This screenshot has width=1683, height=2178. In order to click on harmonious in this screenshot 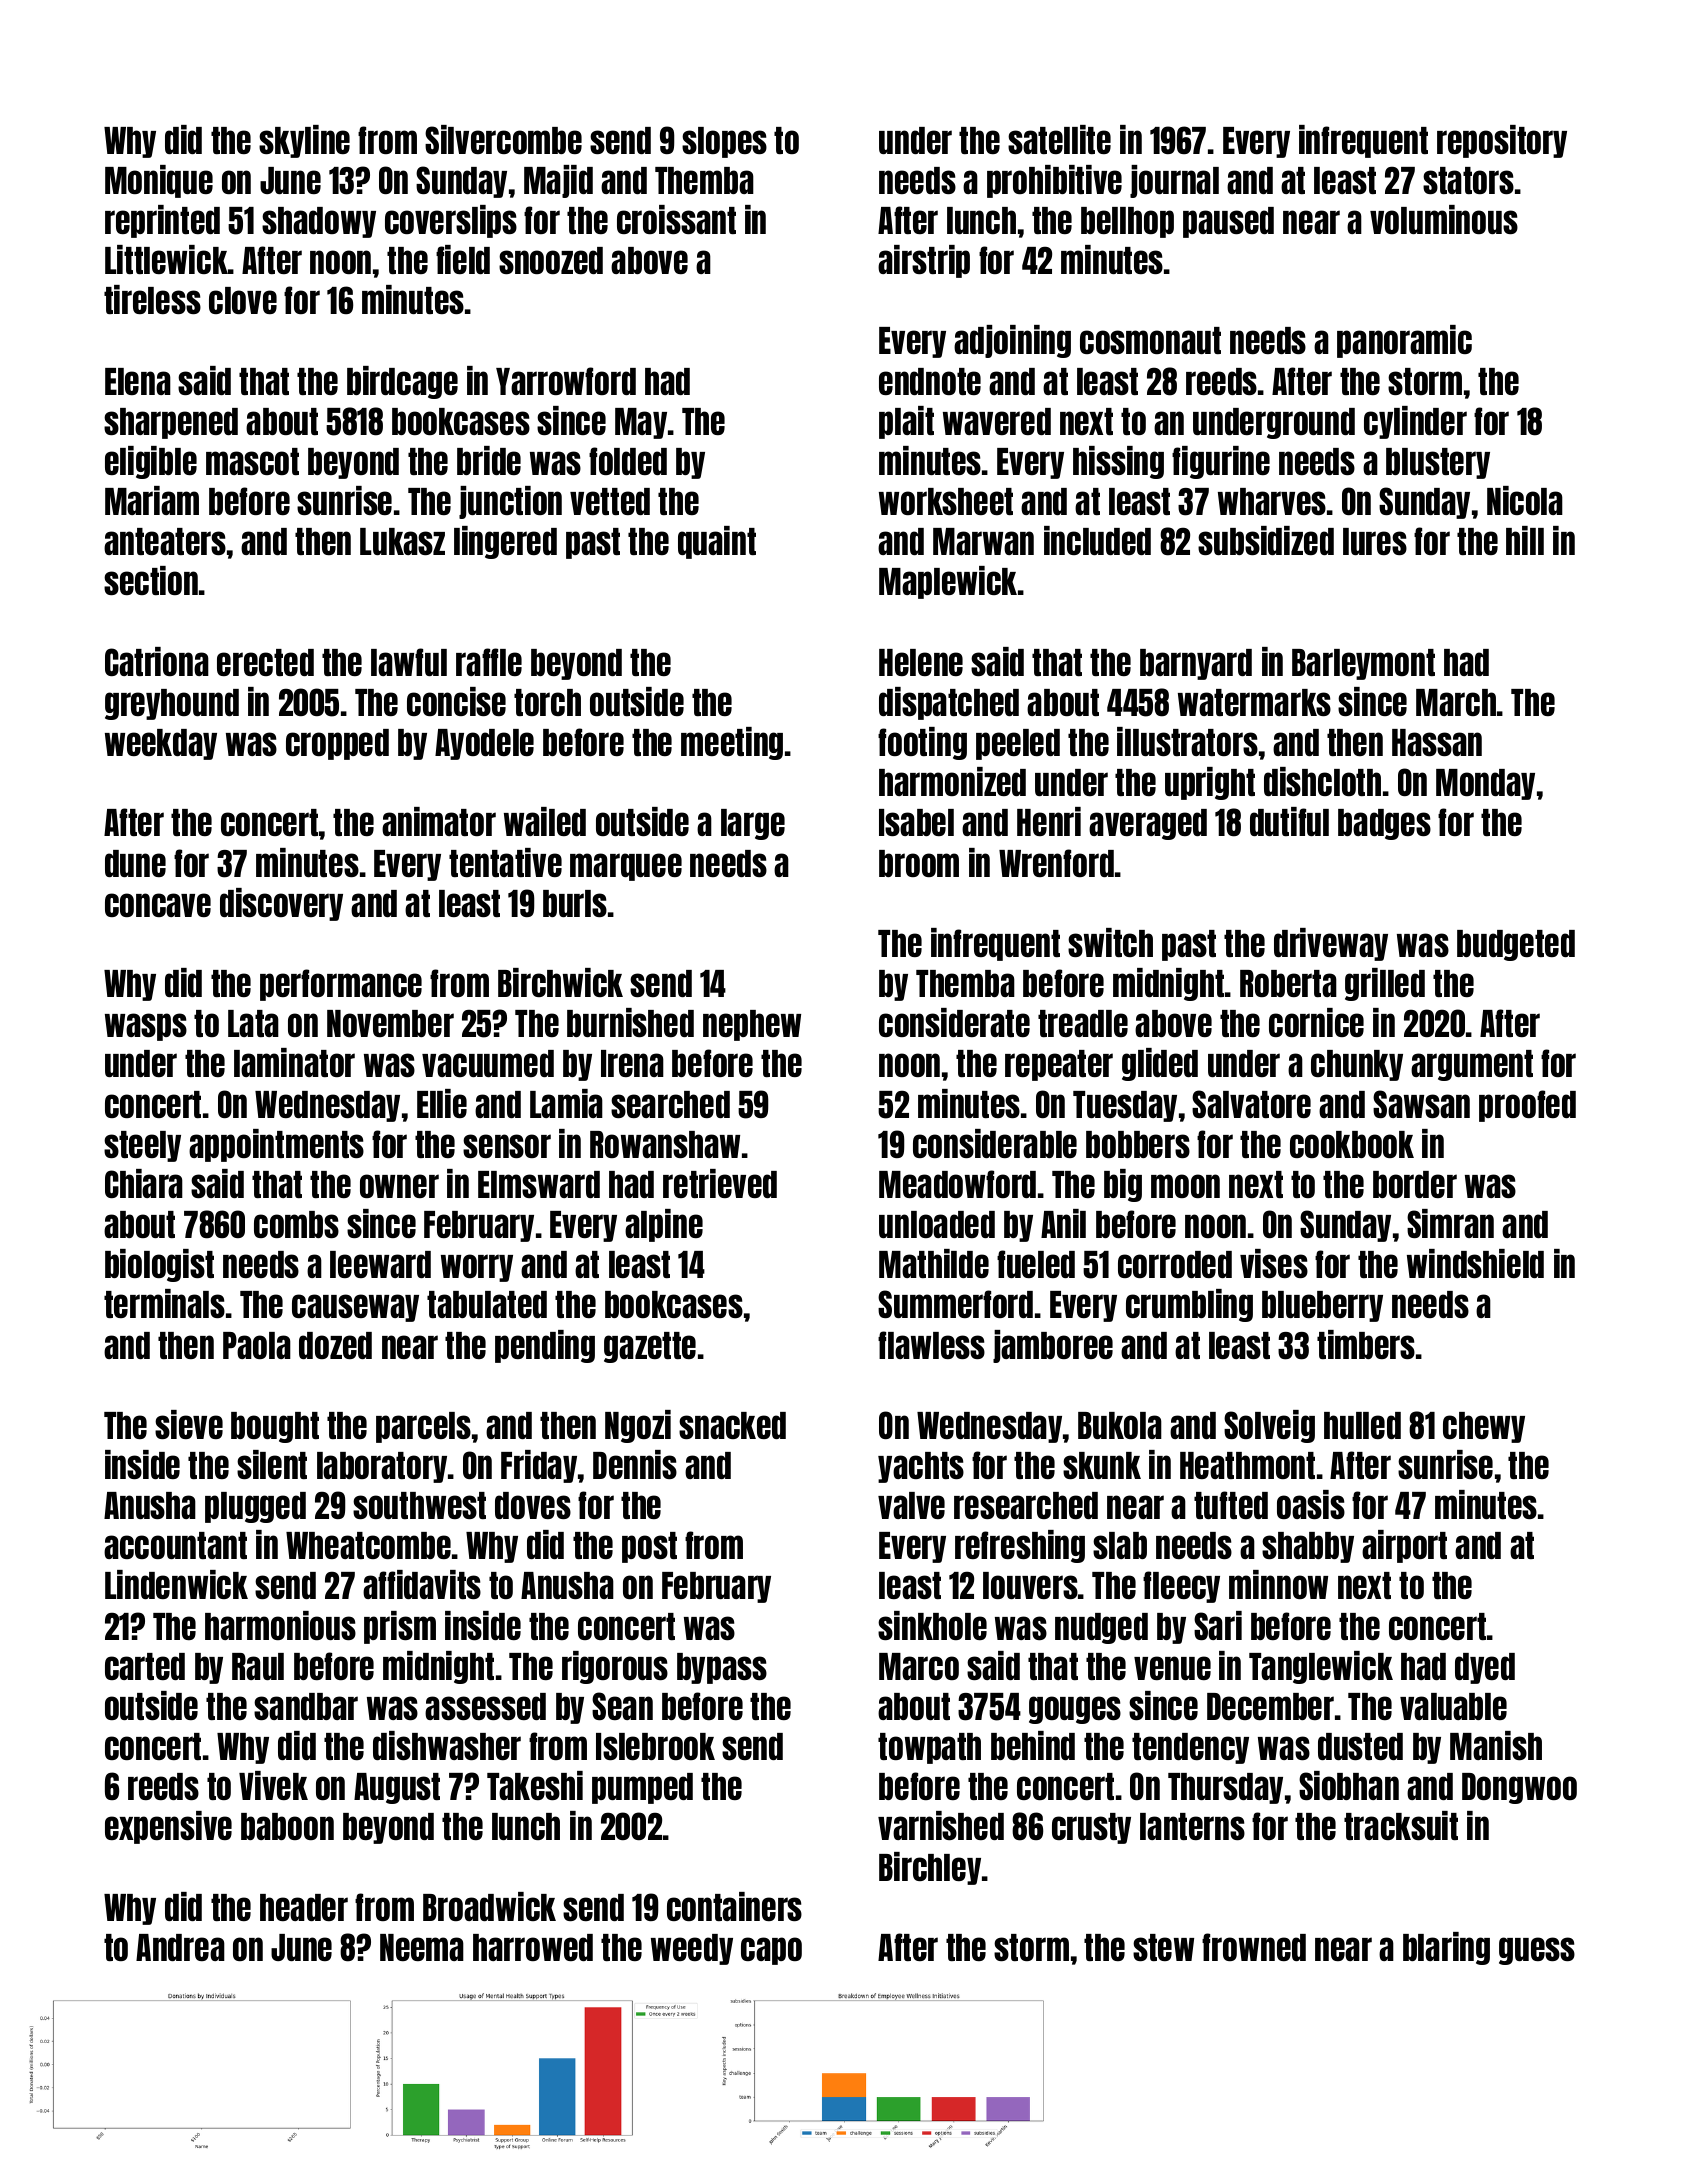, I will do `click(280, 1625)`.
